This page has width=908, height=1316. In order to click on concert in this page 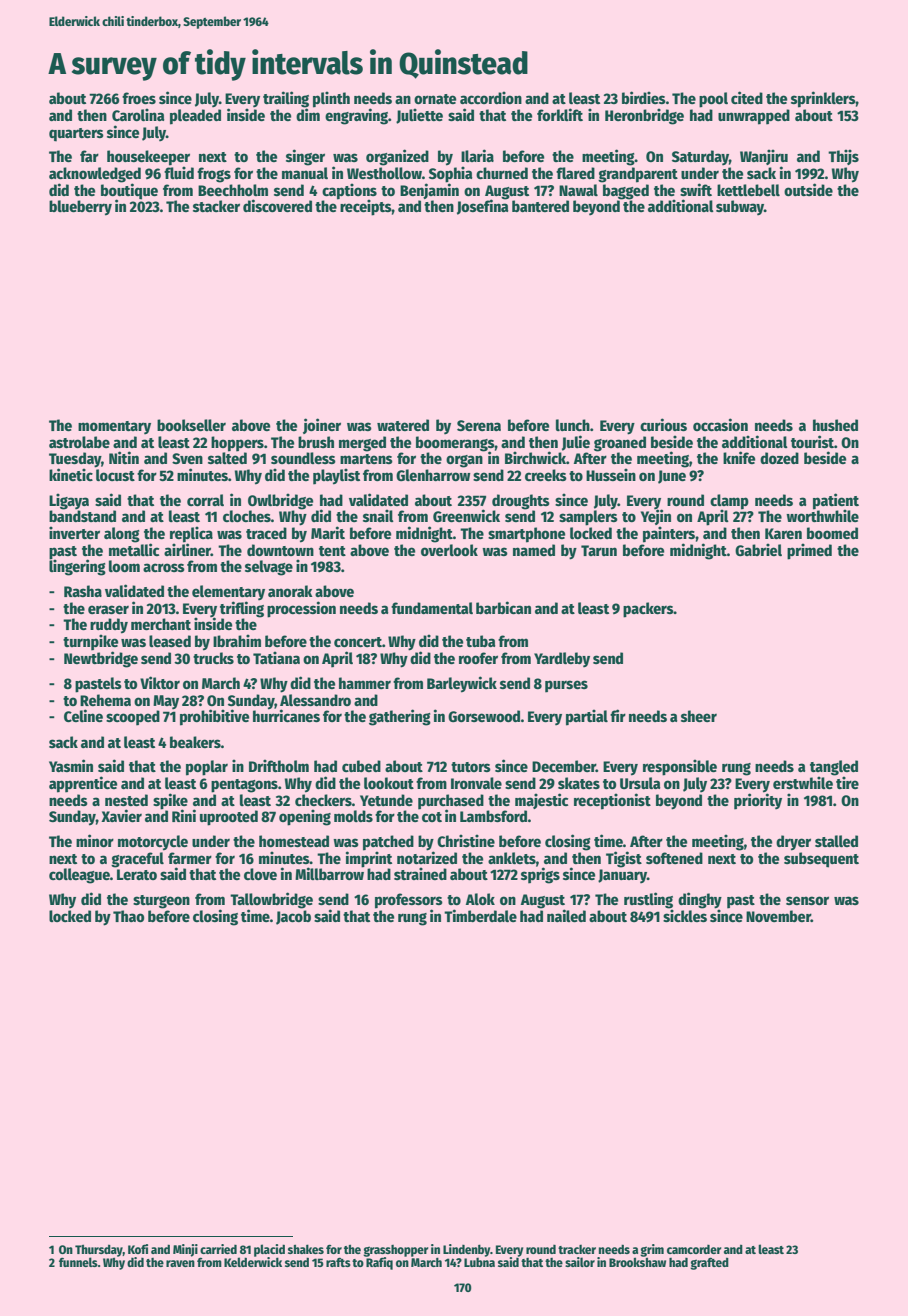, I will do `click(358, 642)`.
